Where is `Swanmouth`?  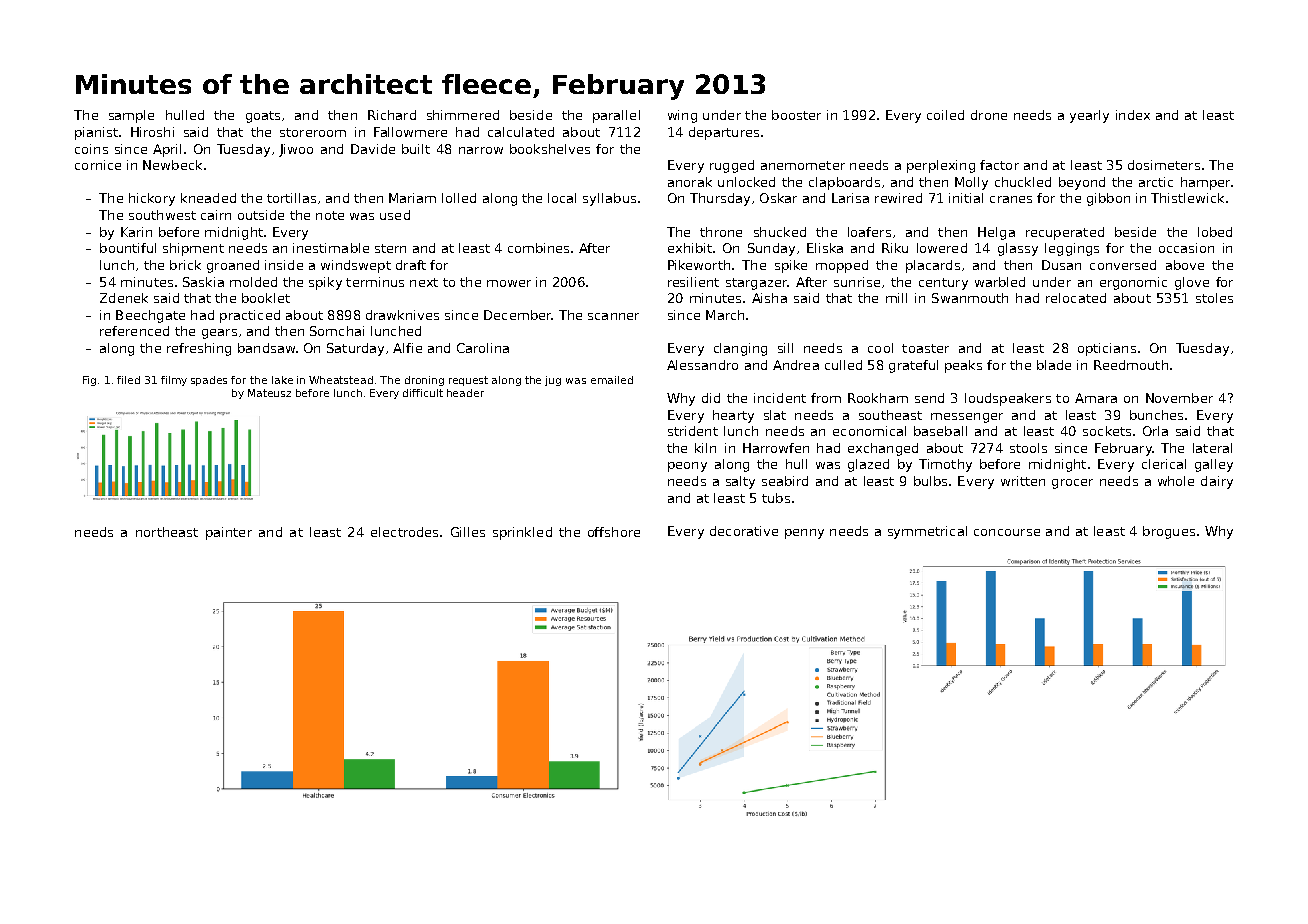
Swanmouth is located at coordinates (970, 298).
